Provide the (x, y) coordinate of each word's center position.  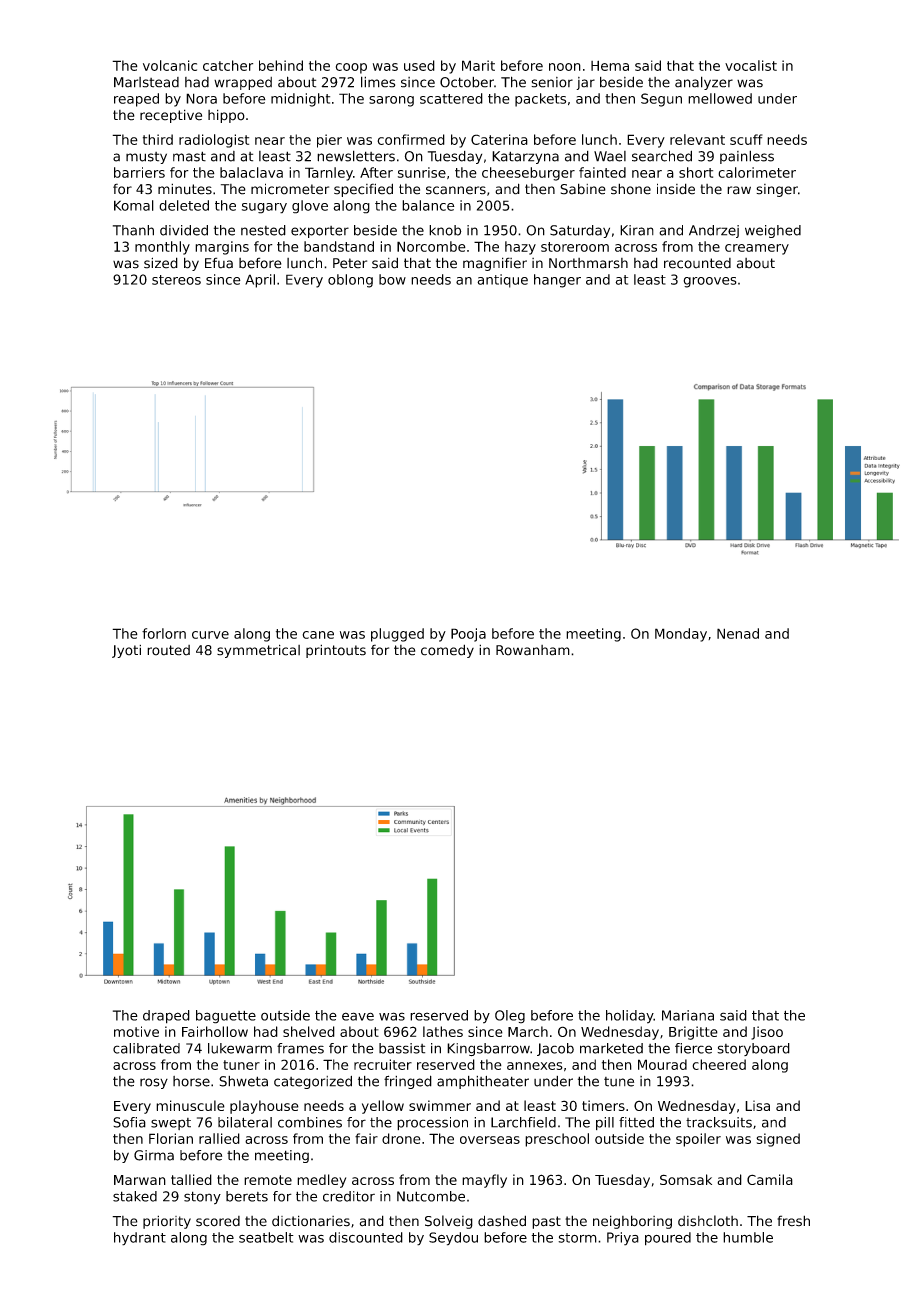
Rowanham (533, 650)
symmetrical (258, 651)
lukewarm (240, 1048)
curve (210, 635)
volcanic (170, 65)
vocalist (751, 65)
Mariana (688, 1015)
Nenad (738, 633)
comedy (447, 651)
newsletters (356, 156)
